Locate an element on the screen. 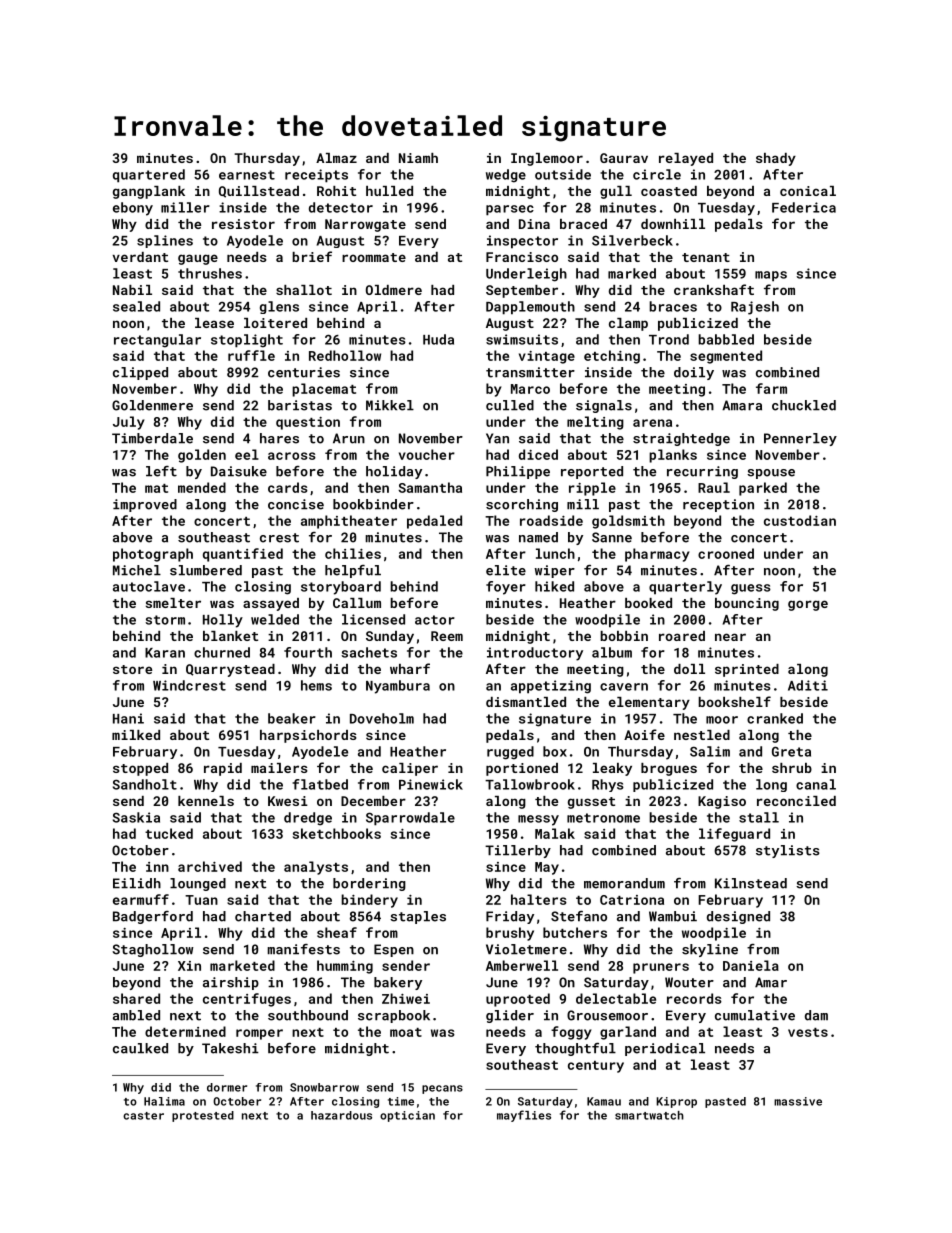  Oldmere is located at coordinates (394, 290).
